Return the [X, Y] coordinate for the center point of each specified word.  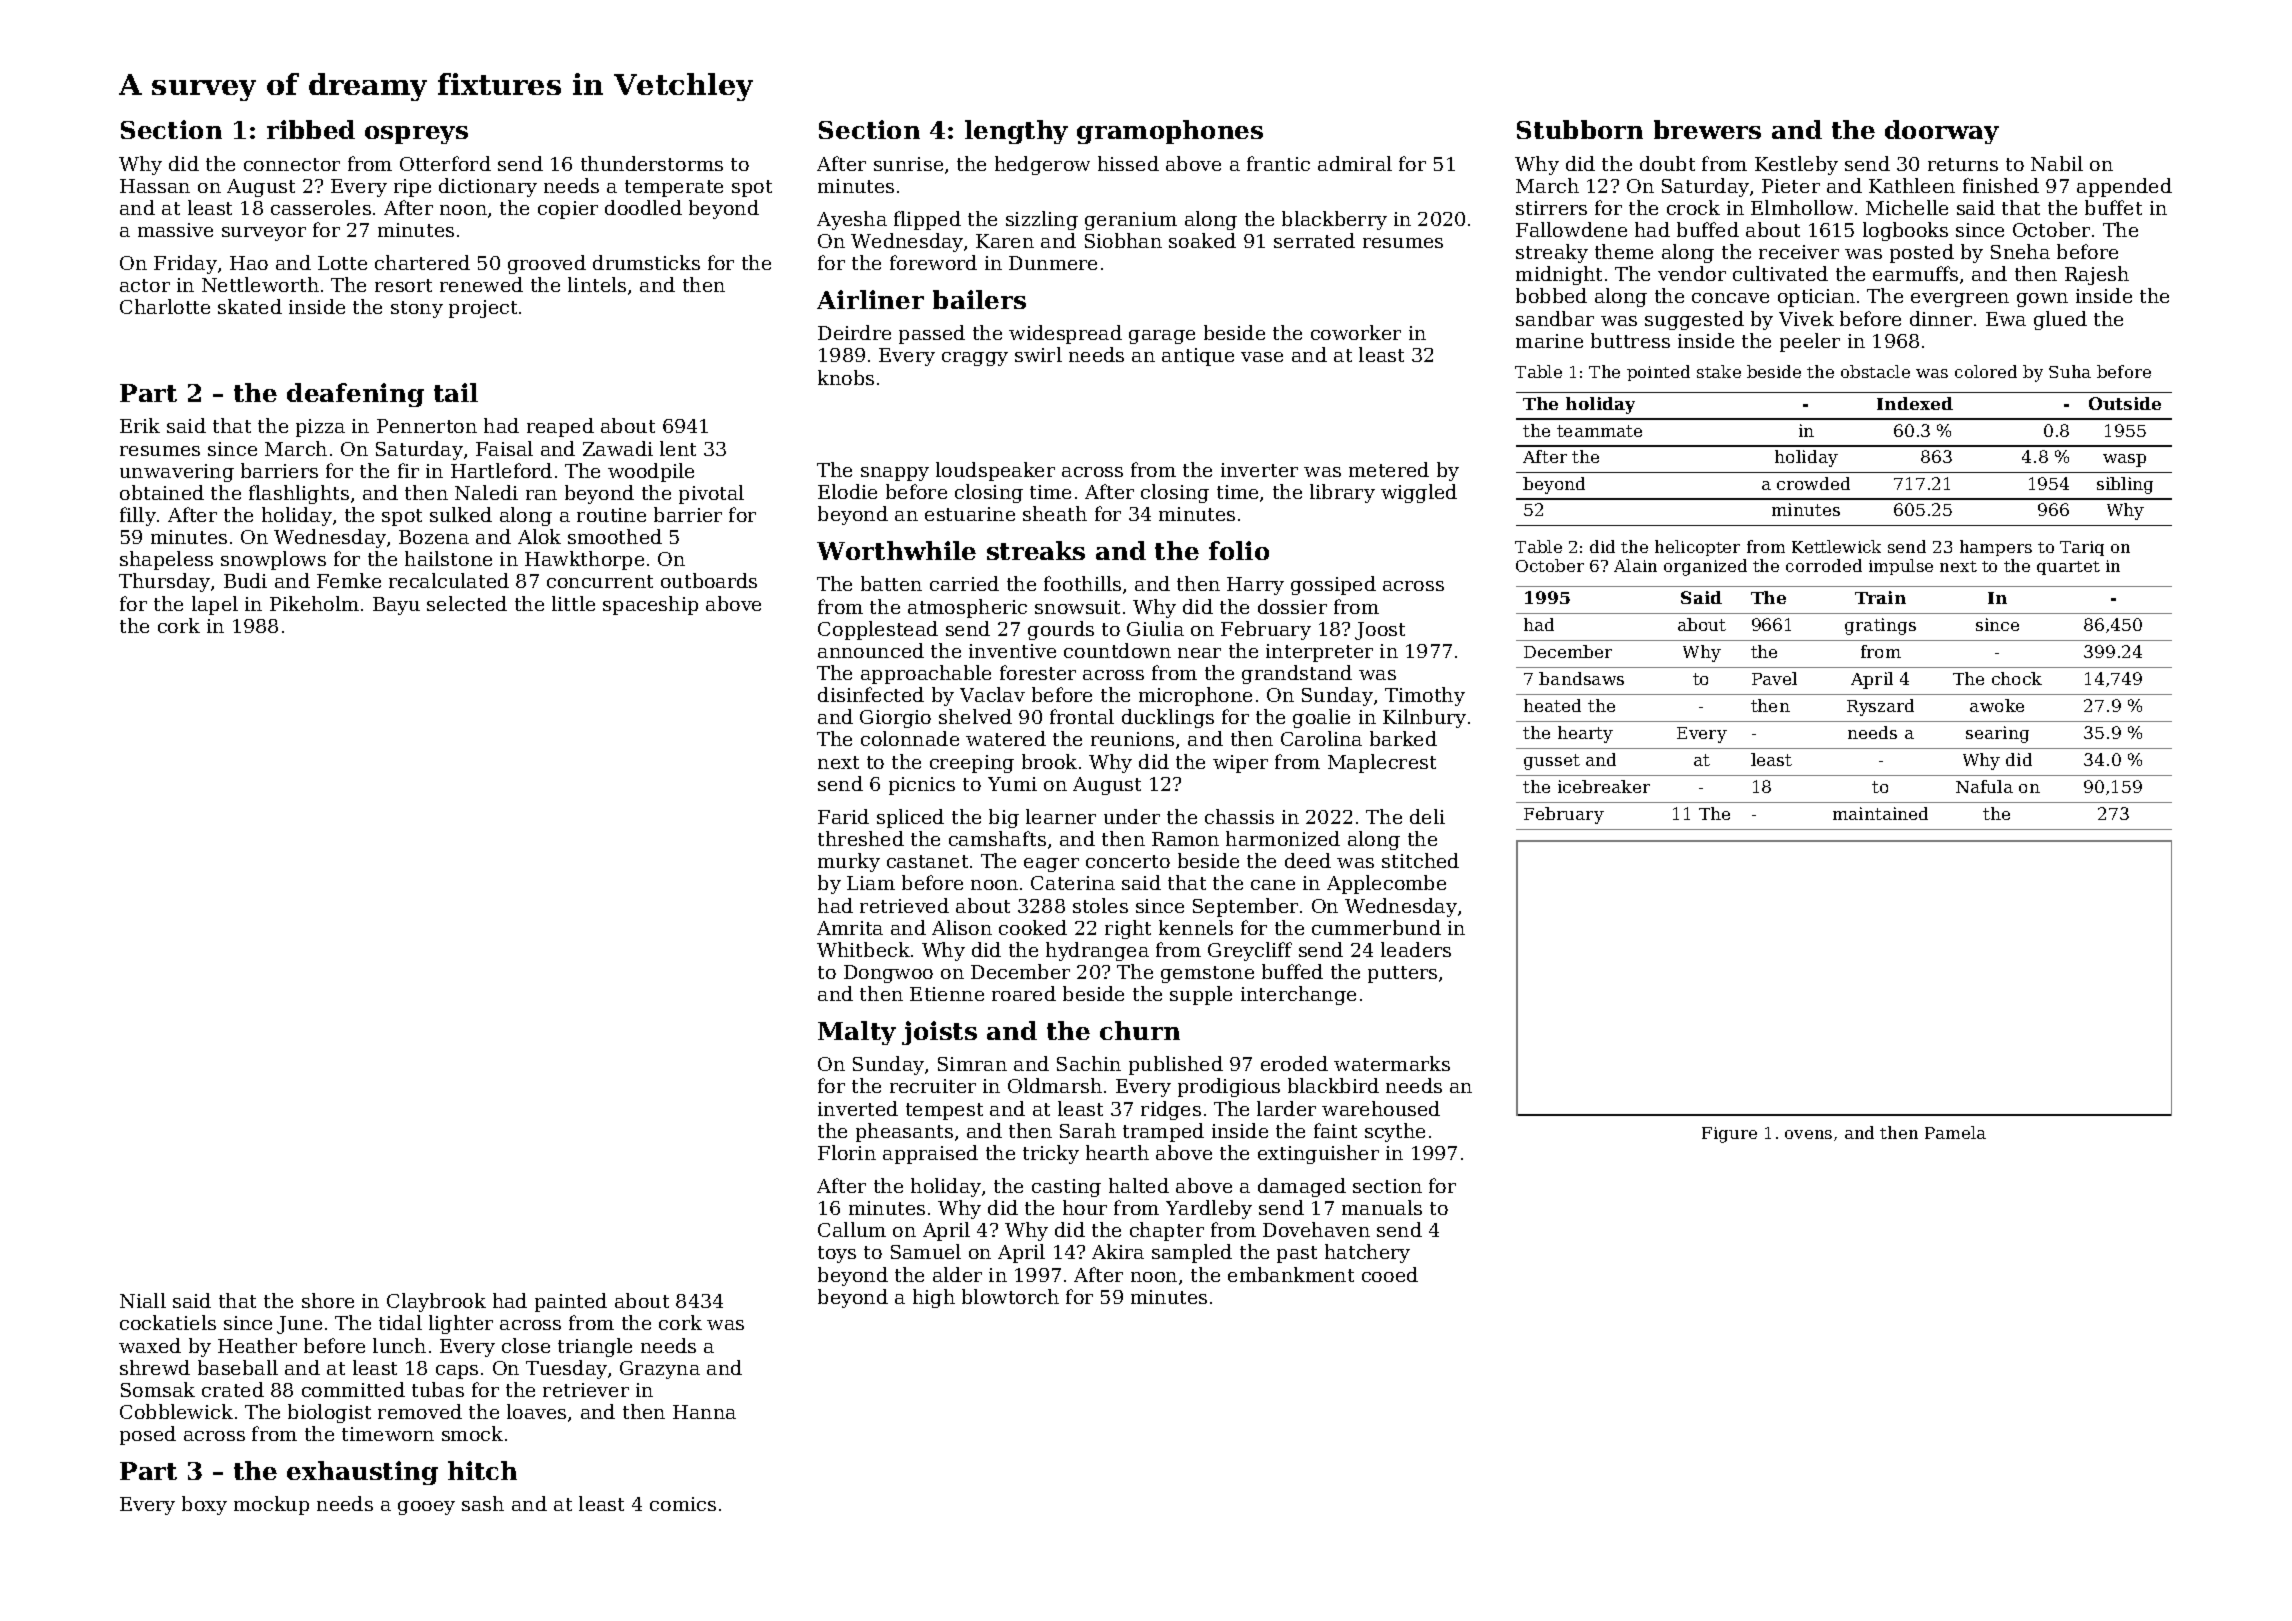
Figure [1729, 1135]
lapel [215, 605]
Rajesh [2097, 275]
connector [292, 164]
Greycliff [1250, 951]
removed [420, 1411]
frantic [1278, 163]
